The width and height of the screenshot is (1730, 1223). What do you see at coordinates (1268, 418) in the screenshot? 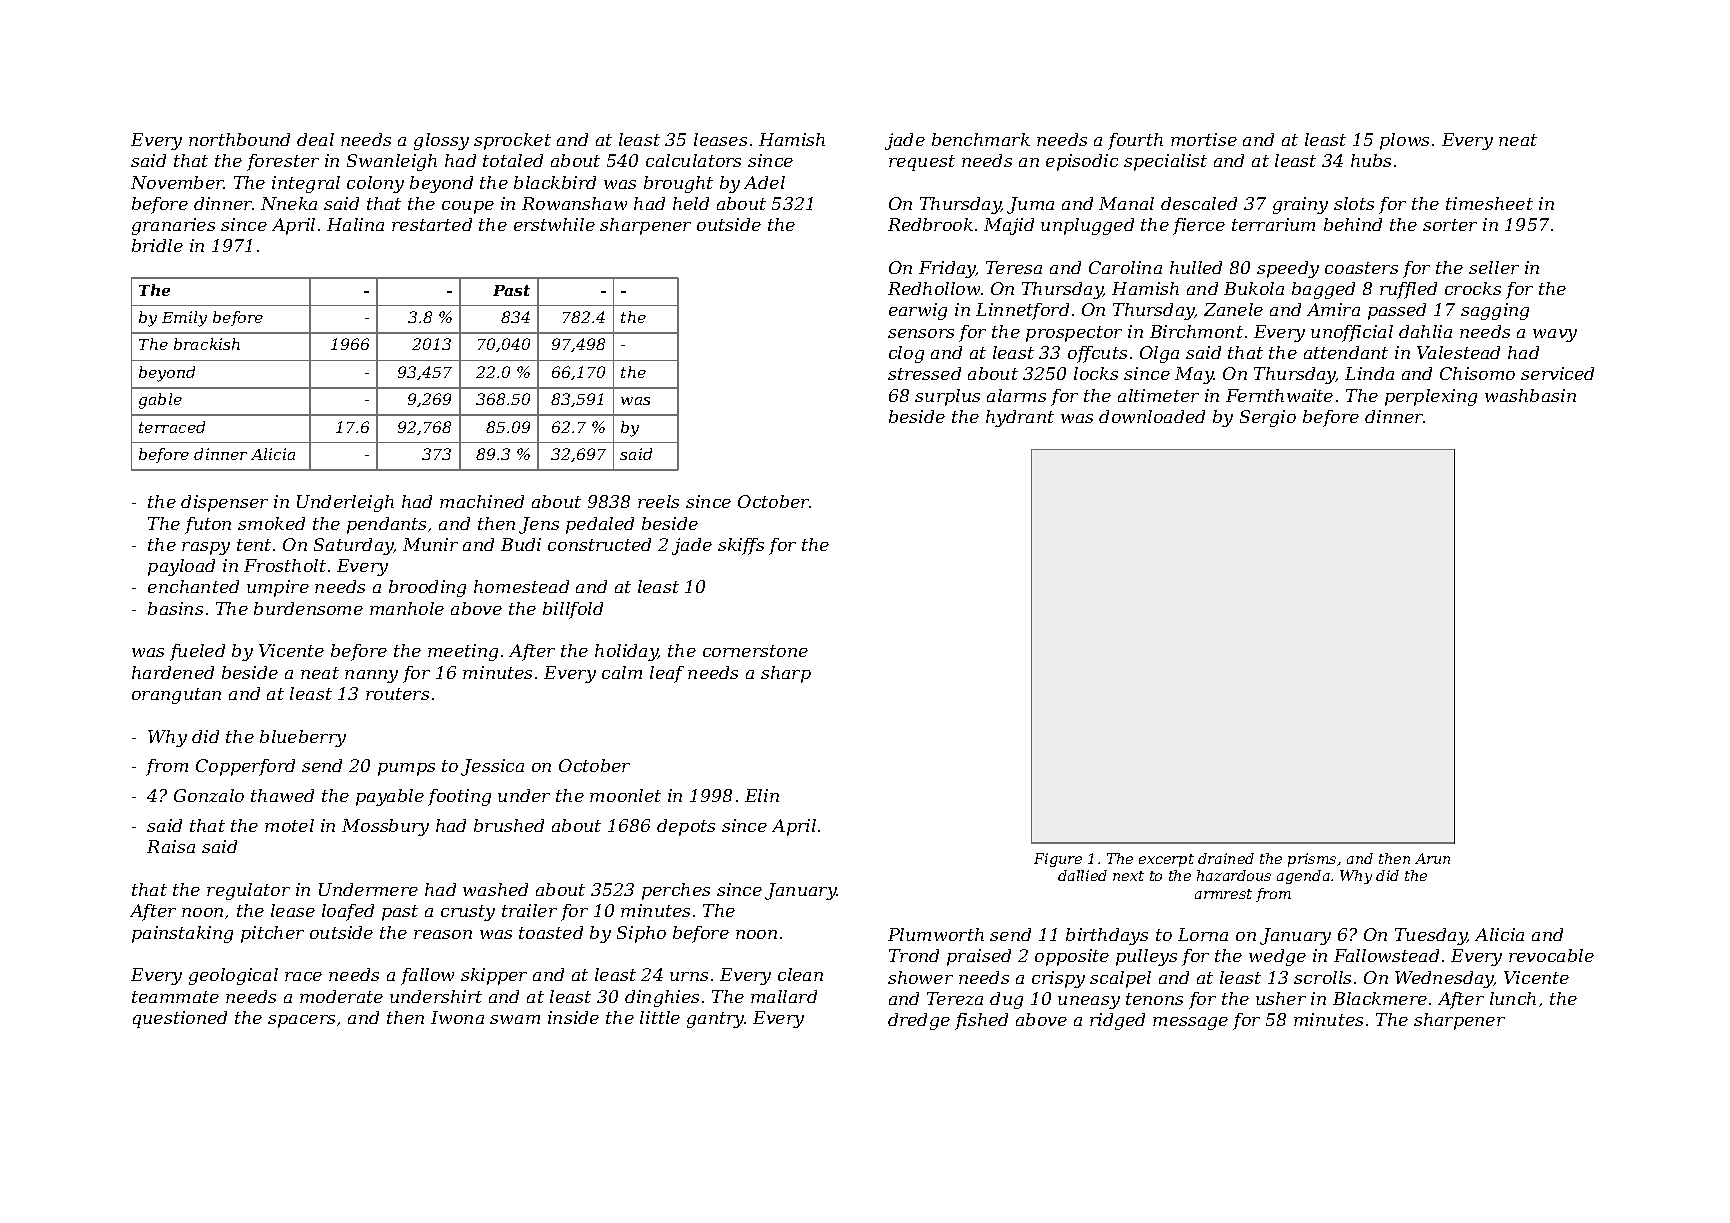
I see `Sergio` at bounding box center [1268, 418].
